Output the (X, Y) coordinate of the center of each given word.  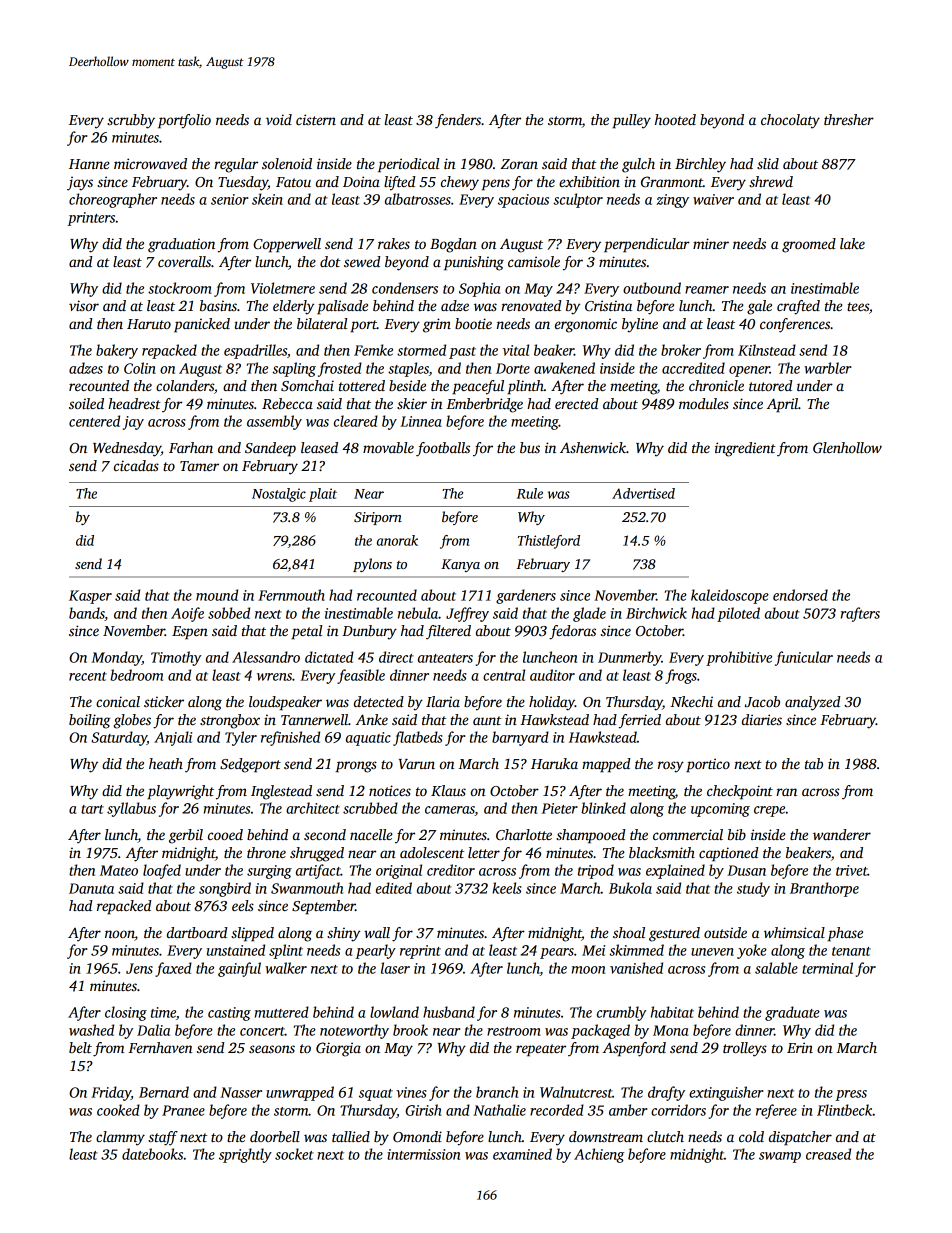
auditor (552, 675)
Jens (139, 968)
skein (267, 199)
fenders (458, 121)
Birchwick (656, 613)
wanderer (842, 834)
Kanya (460, 565)
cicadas (136, 465)
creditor (451, 870)
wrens (274, 677)
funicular (804, 658)
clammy (120, 1138)
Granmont (672, 181)
